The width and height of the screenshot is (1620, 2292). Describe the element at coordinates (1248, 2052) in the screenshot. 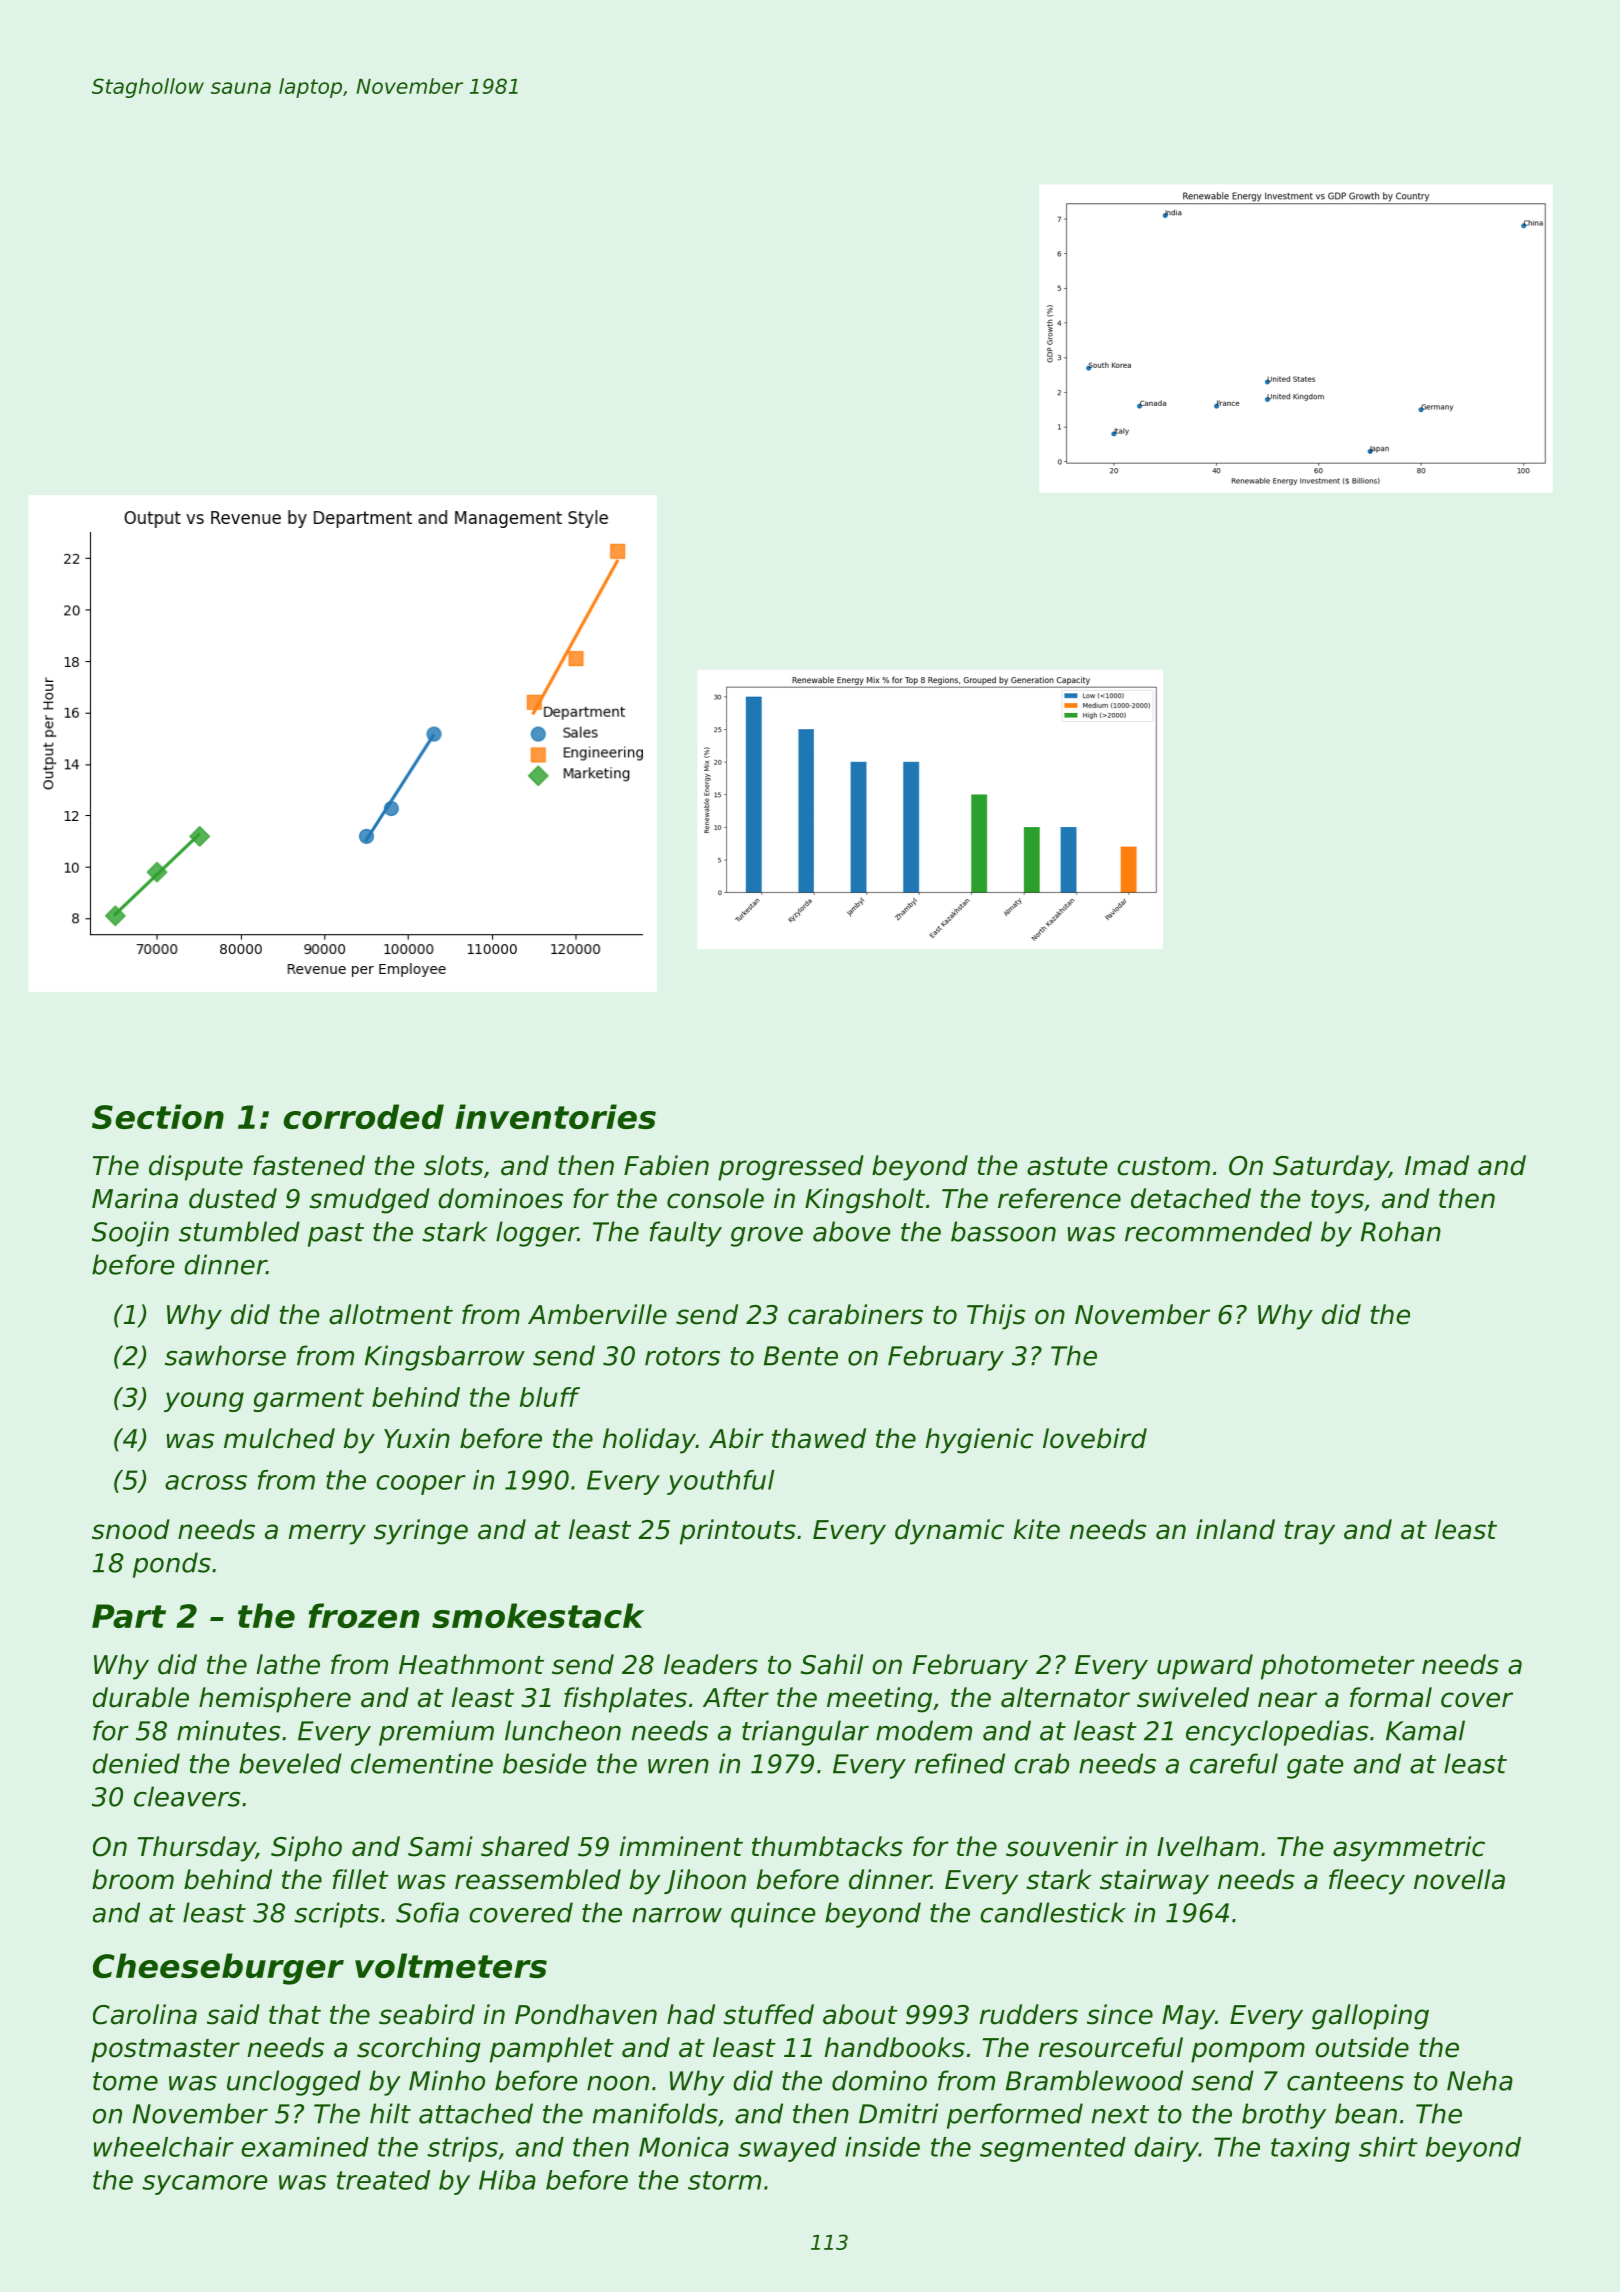

I see `pompom` at that location.
